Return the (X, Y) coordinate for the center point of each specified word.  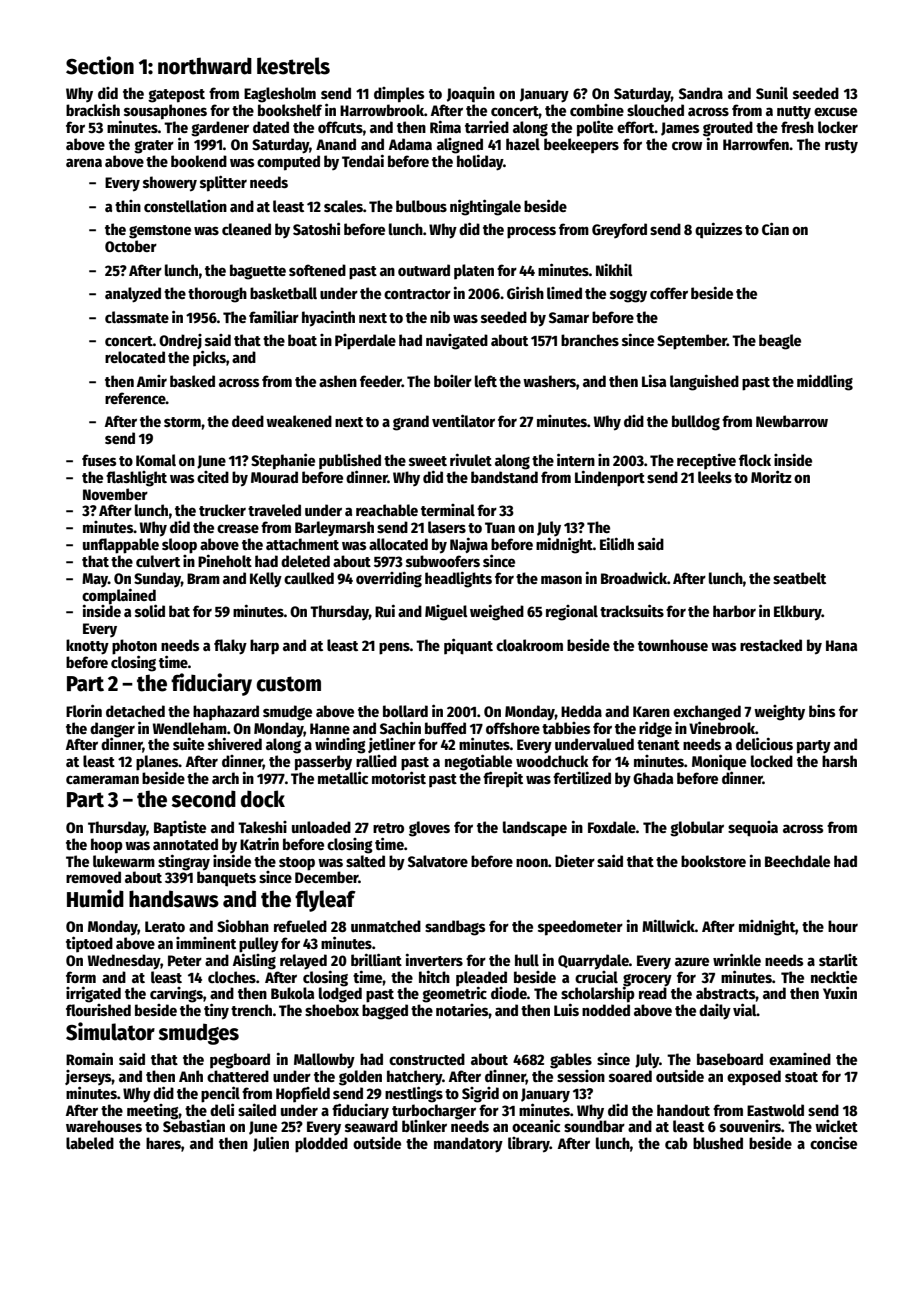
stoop (297, 864)
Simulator (110, 1031)
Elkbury (798, 613)
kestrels (293, 66)
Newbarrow (792, 421)
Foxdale (612, 827)
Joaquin (471, 95)
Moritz (771, 476)
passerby (323, 763)
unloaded (321, 827)
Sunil (772, 92)
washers (549, 381)
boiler (453, 381)
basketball (283, 293)
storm (182, 422)
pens (394, 648)
